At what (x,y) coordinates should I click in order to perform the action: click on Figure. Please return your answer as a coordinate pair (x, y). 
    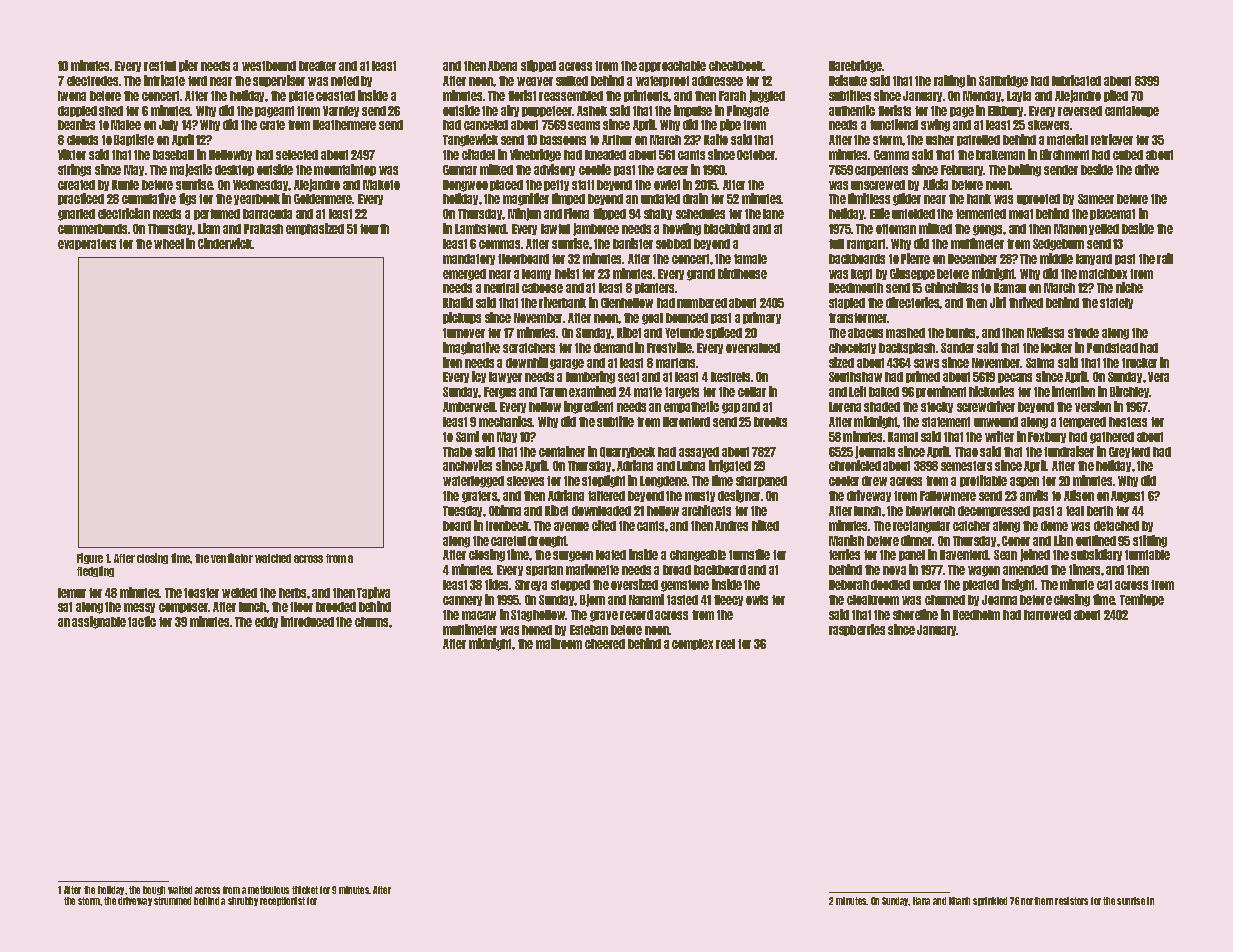
    Looking at the image, I should click on (90, 558).
